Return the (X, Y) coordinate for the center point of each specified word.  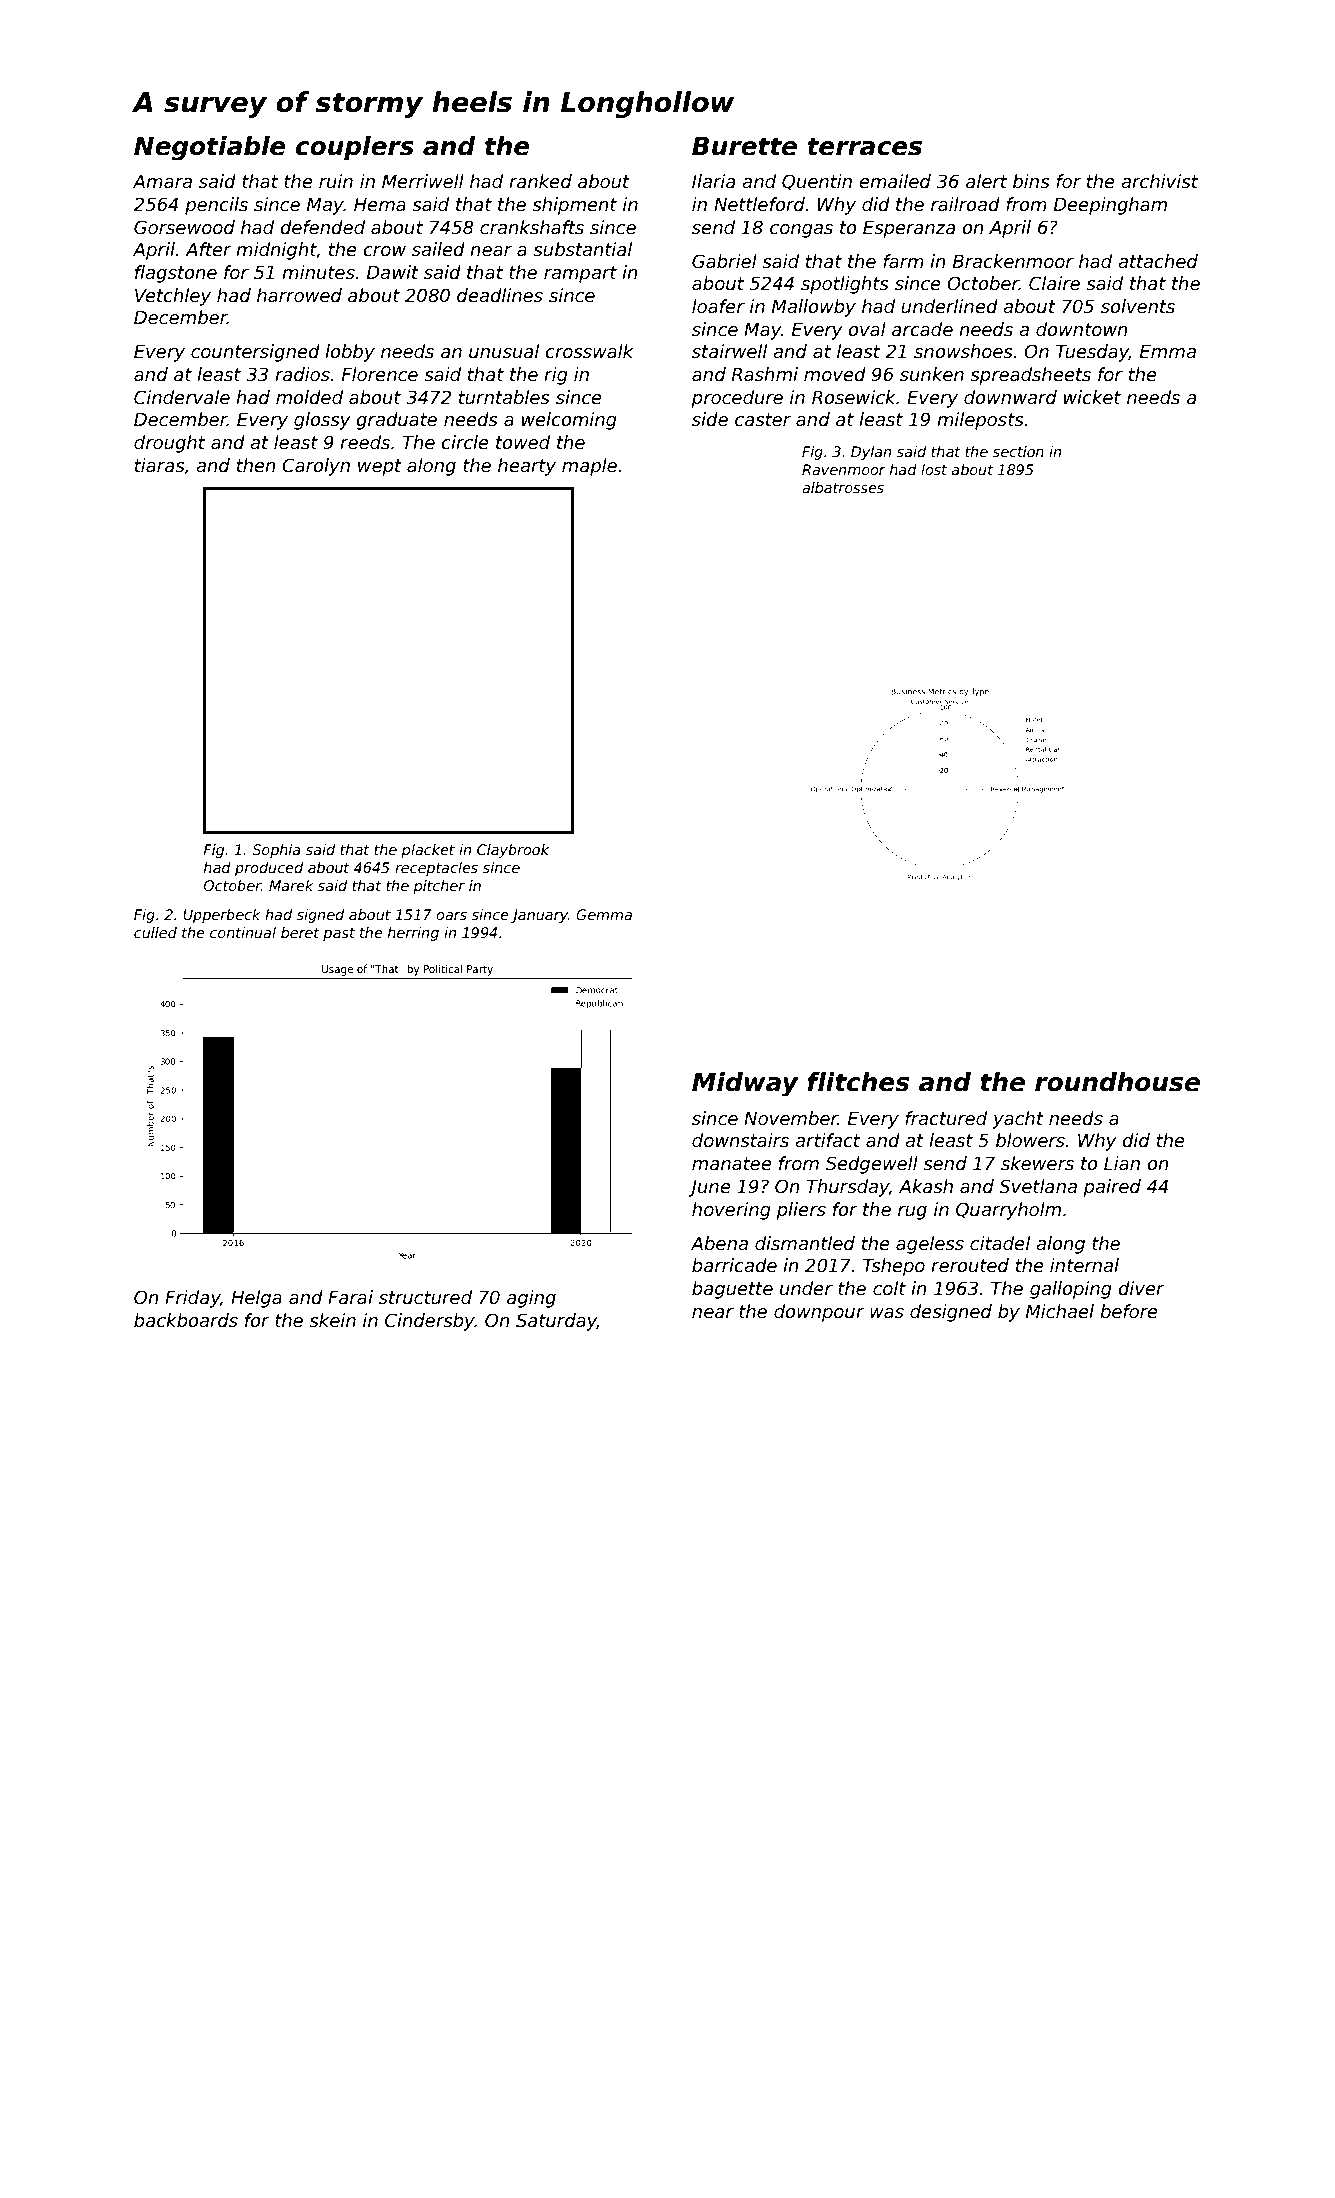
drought (169, 444)
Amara (162, 182)
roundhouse (1117, 1082)
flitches (858, 1082)
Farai (350, 1297)
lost (934, 469)
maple (589, 467)
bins (1031, 181)
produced (269, 869)
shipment (574, 206)
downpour (819, 1313)
